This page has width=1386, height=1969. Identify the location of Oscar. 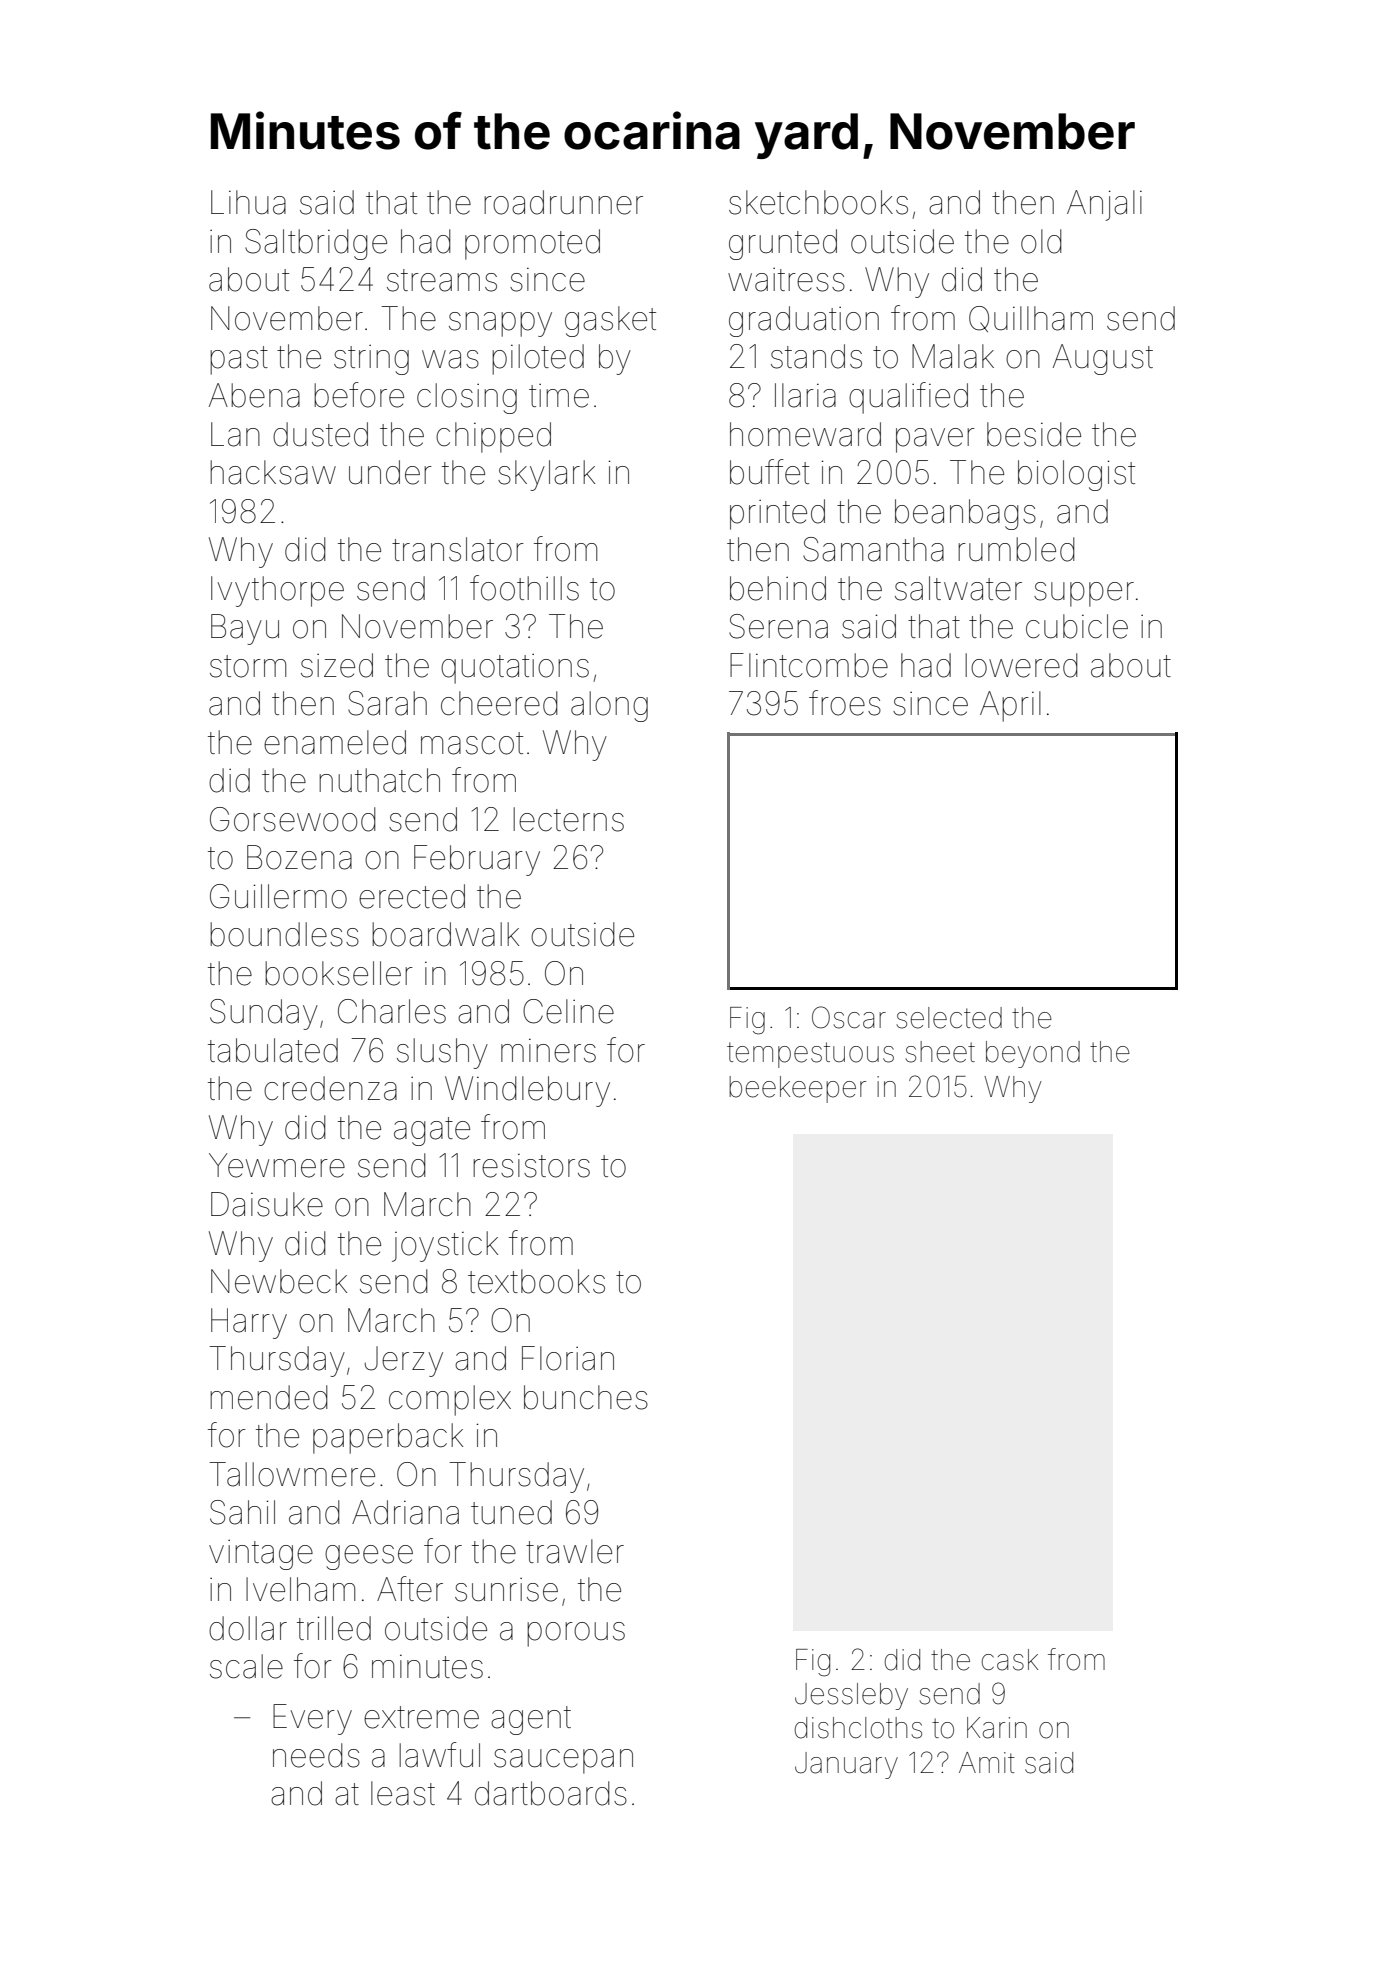
(849, 1017).
